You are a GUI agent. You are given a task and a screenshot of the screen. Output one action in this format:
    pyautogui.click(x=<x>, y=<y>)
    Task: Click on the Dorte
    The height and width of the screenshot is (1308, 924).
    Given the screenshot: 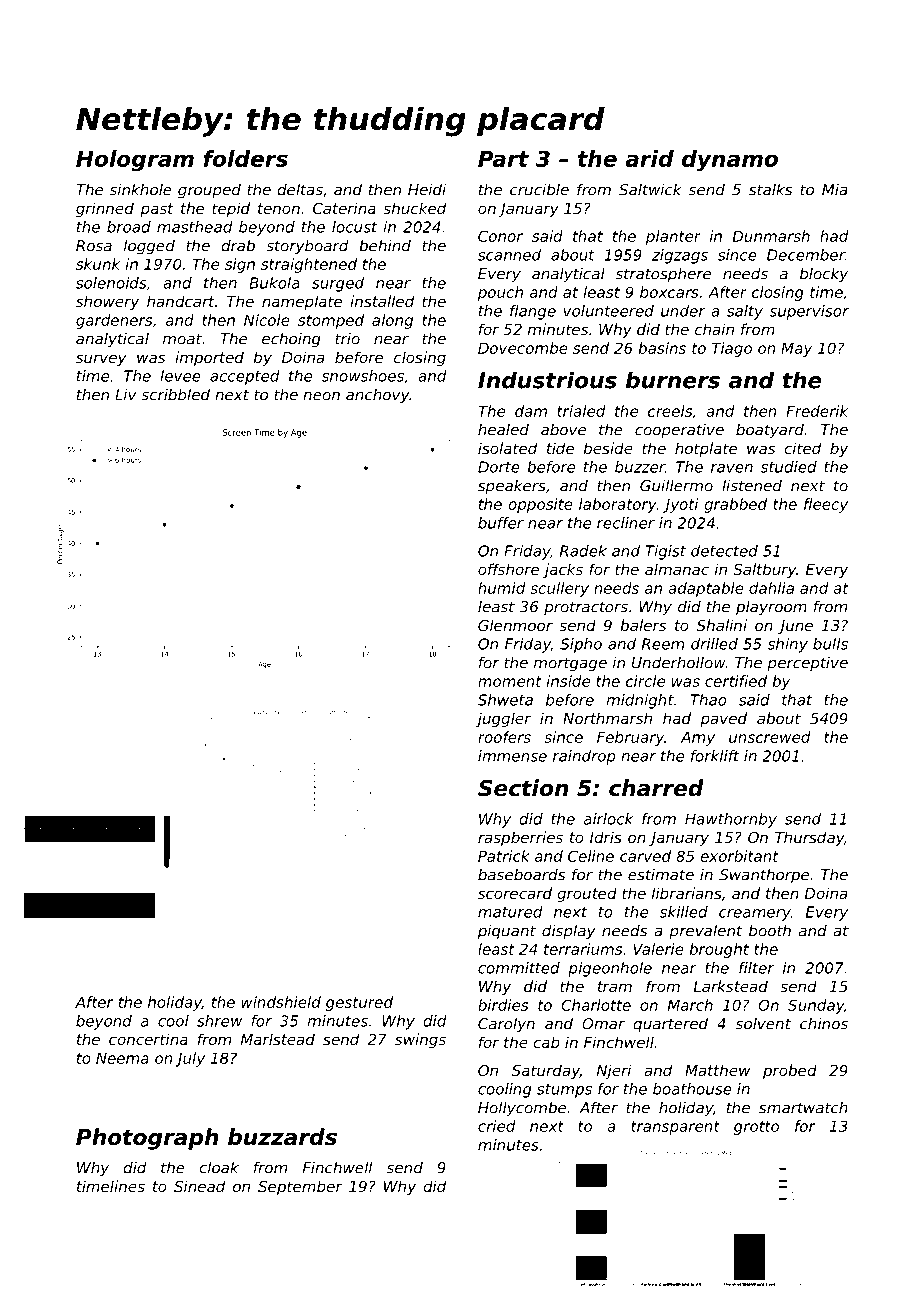 What is the action you would take?
    pyautogui.click(x=499, y=467)
